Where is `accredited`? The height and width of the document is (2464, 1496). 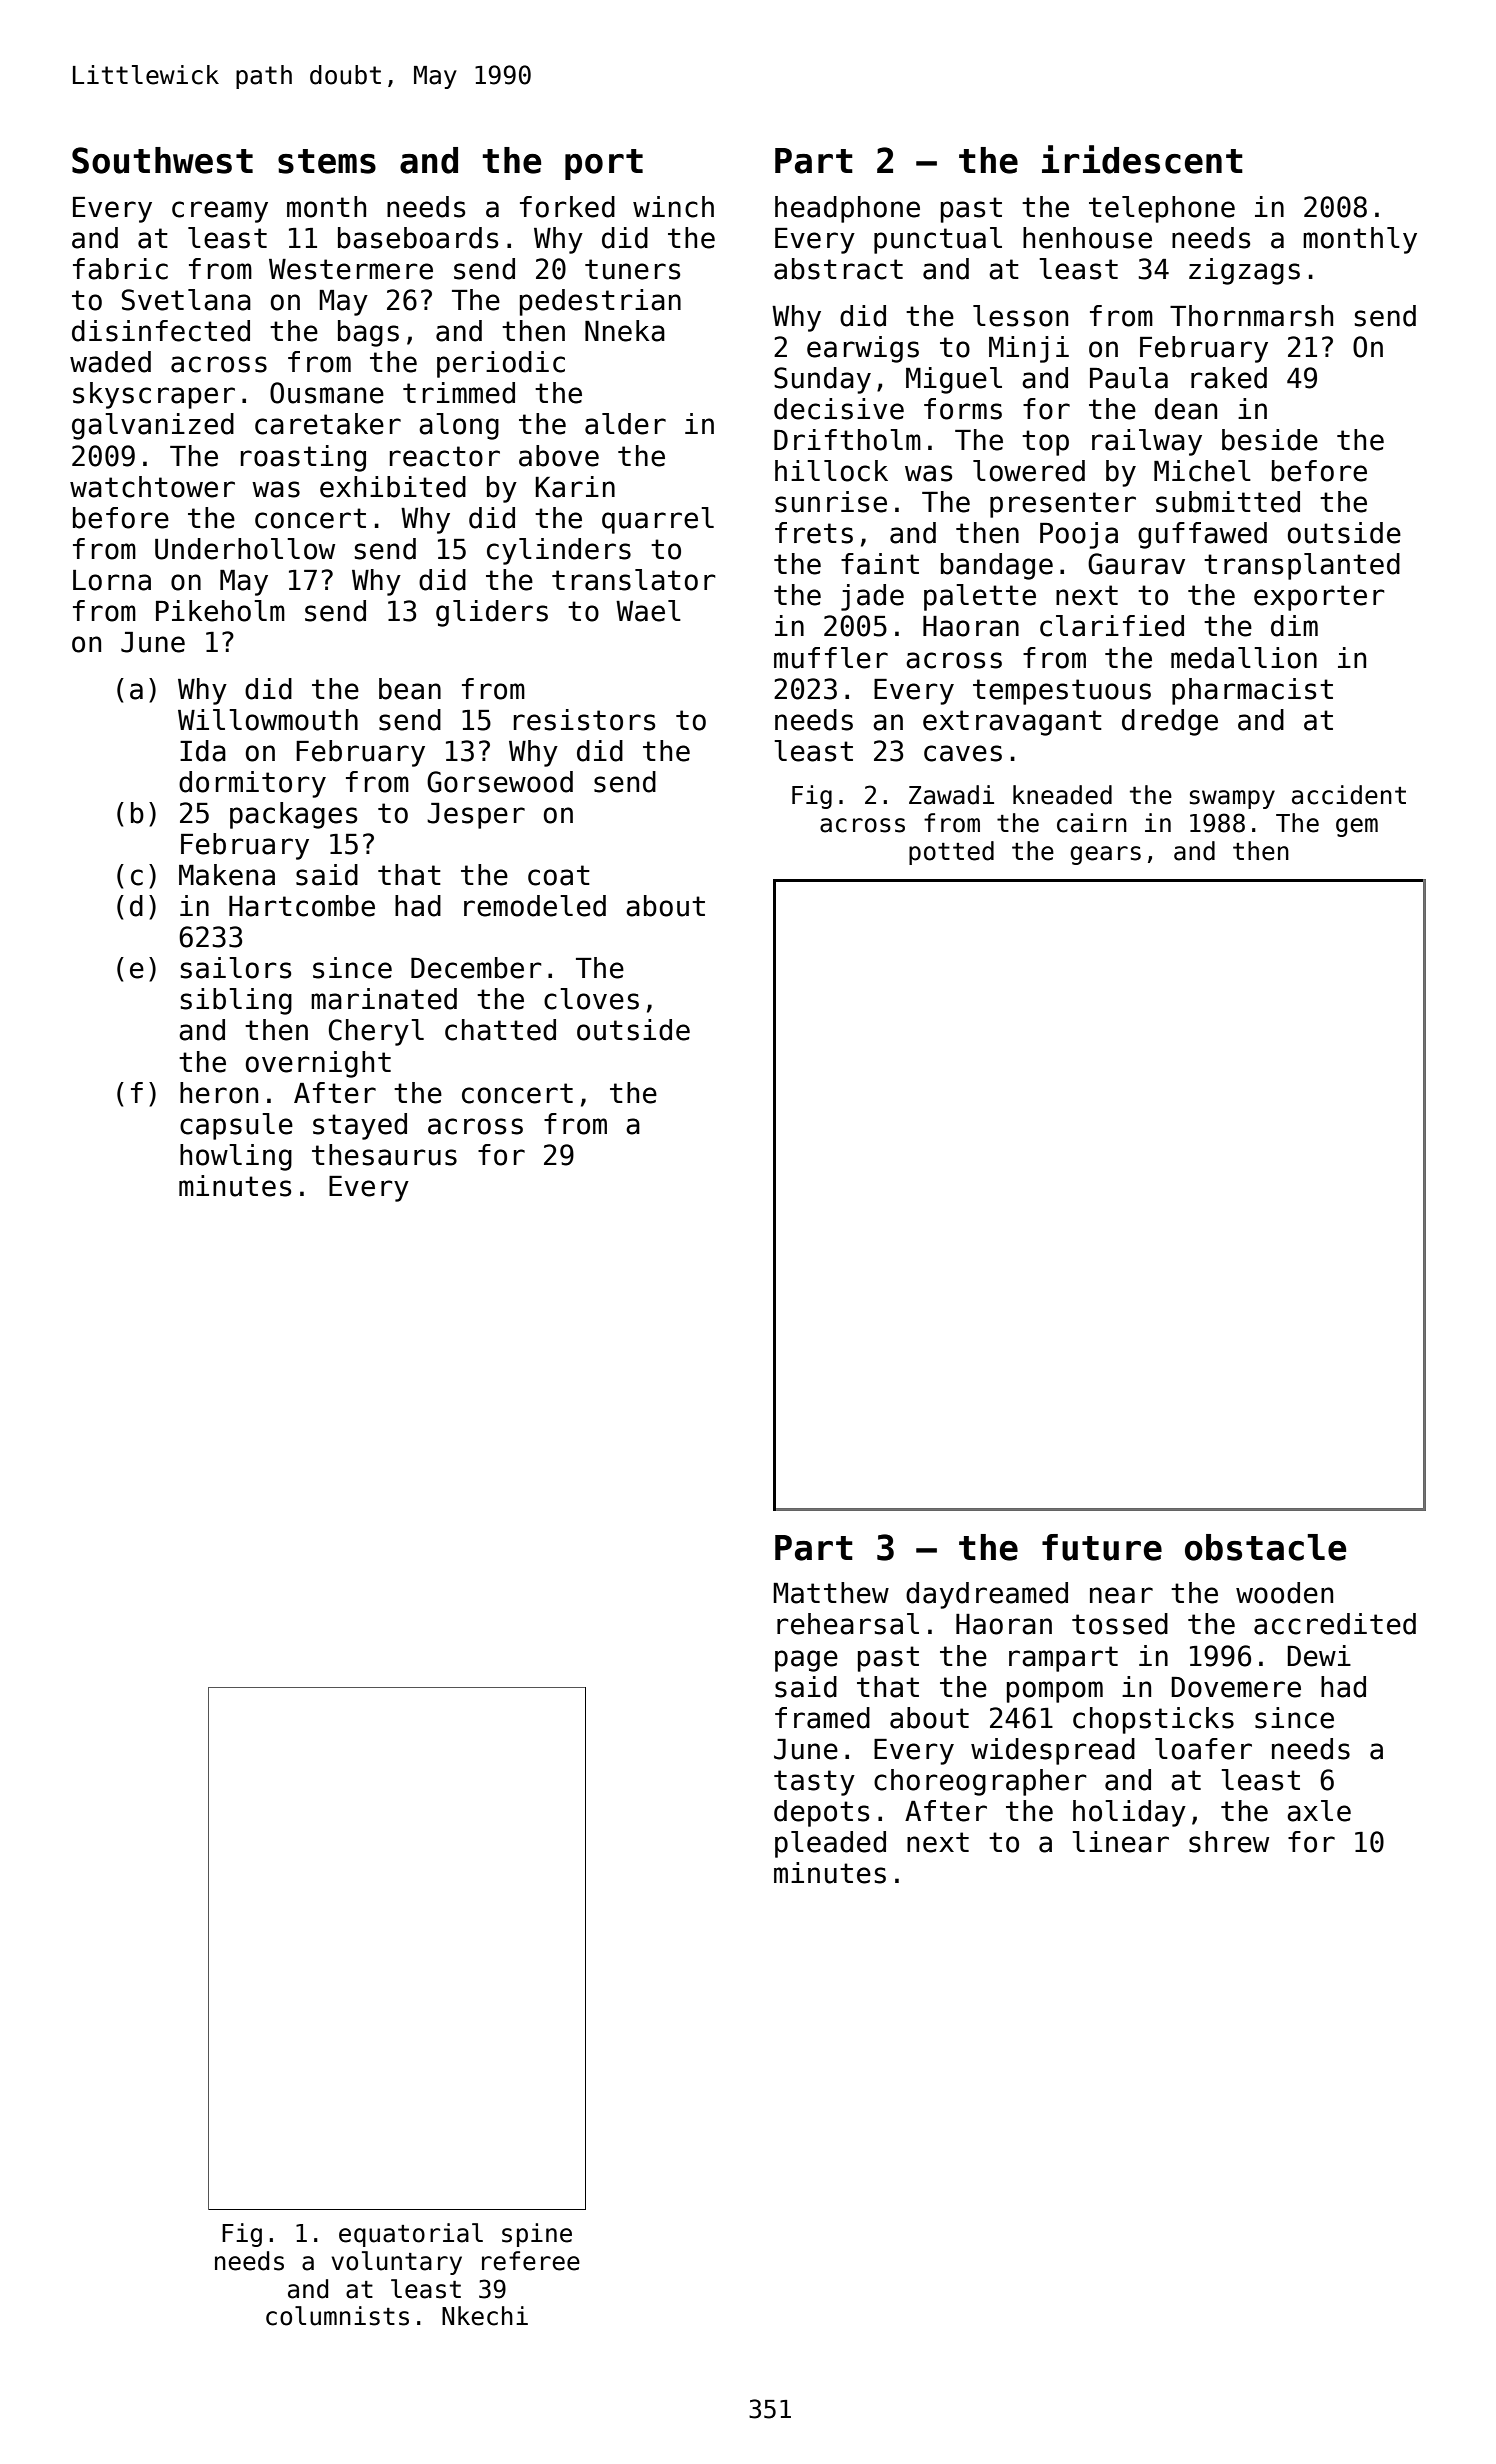 accredited is located at coordinates (1335, 1624).
